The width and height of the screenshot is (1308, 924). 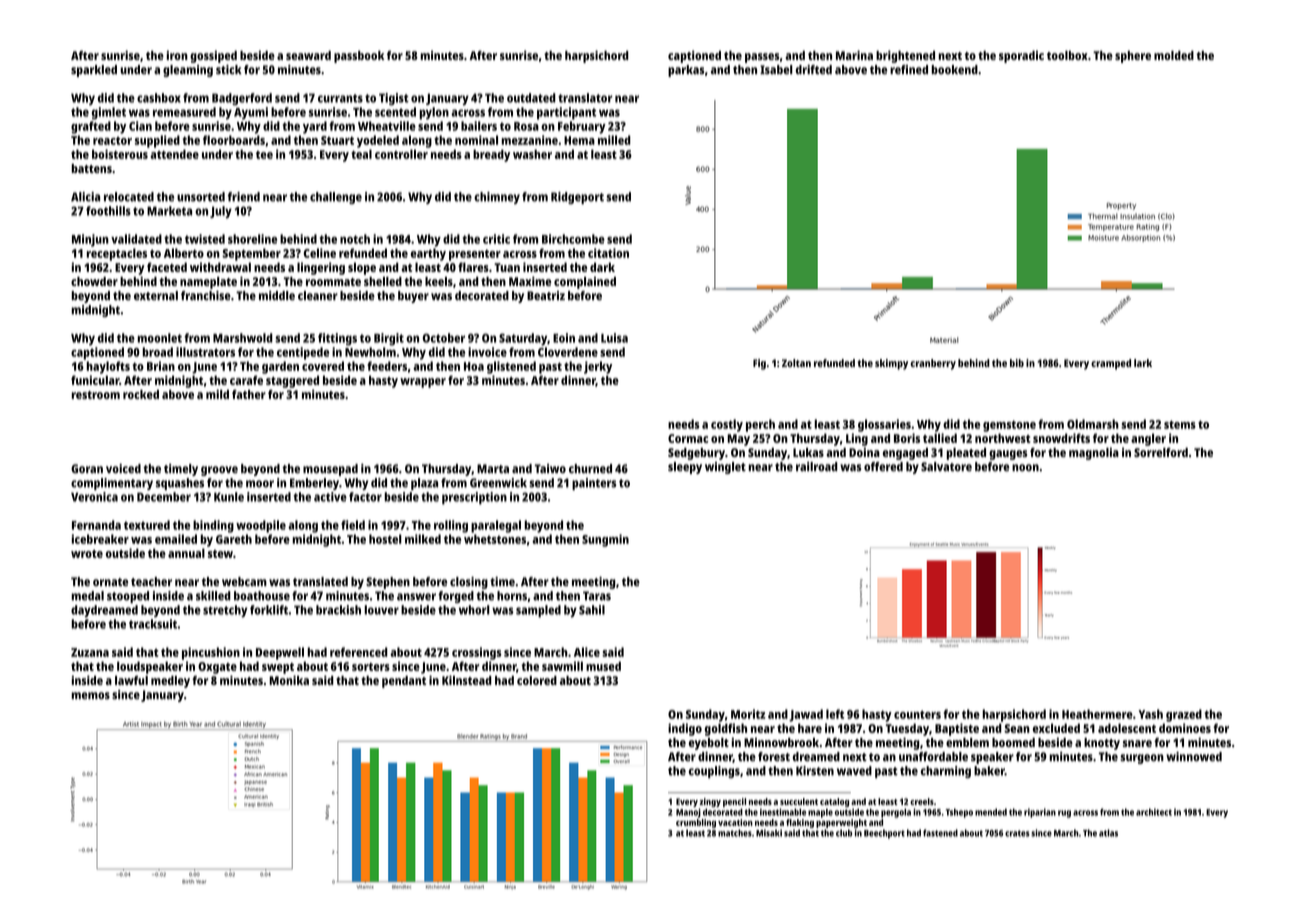 What do you see at coordinates (933, 364) in the screenshot?
I see `cranberry` at bounding box center [933, 364].
